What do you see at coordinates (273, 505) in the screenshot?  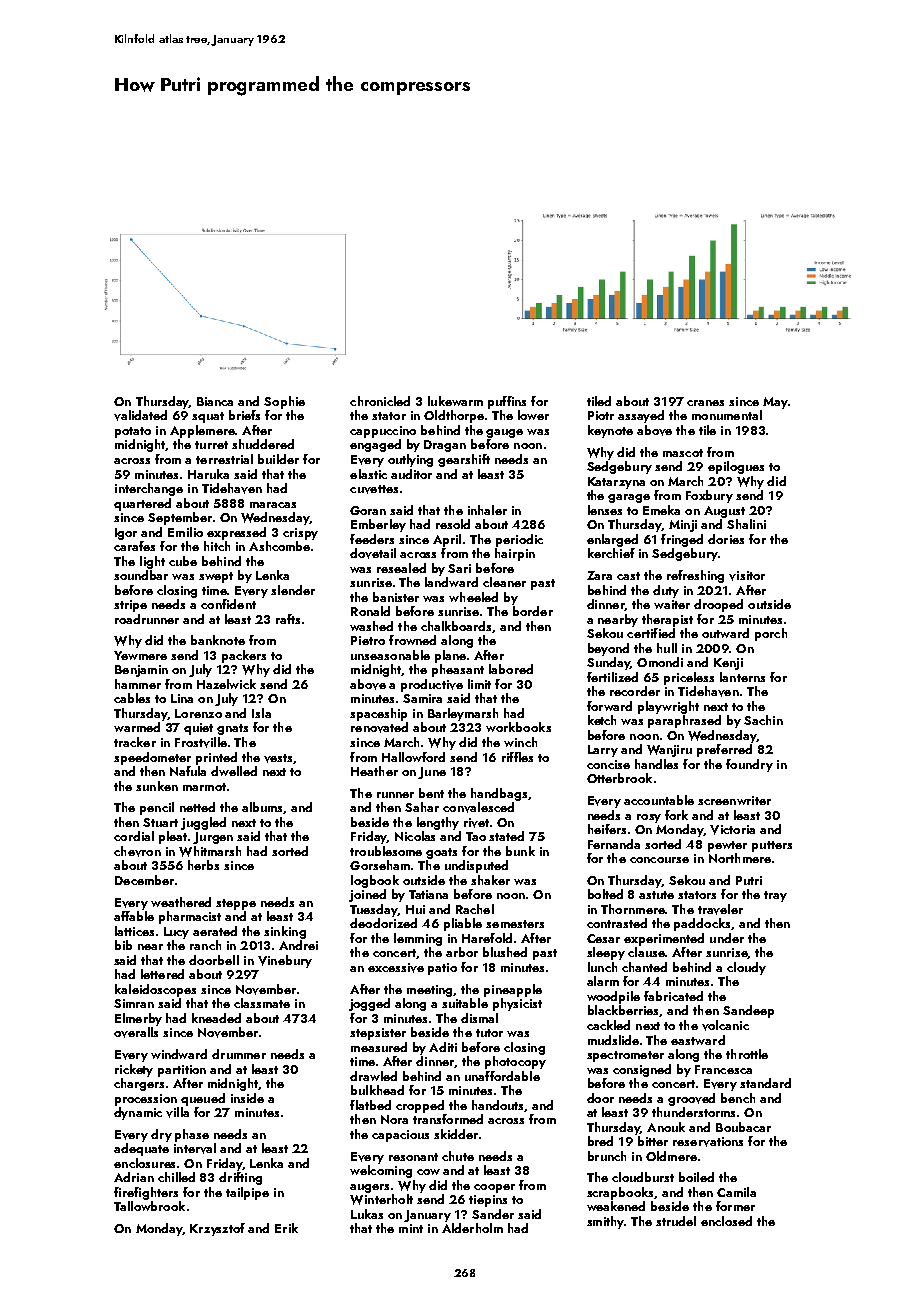 I see `maracas` at bounding box center [273, 505].
